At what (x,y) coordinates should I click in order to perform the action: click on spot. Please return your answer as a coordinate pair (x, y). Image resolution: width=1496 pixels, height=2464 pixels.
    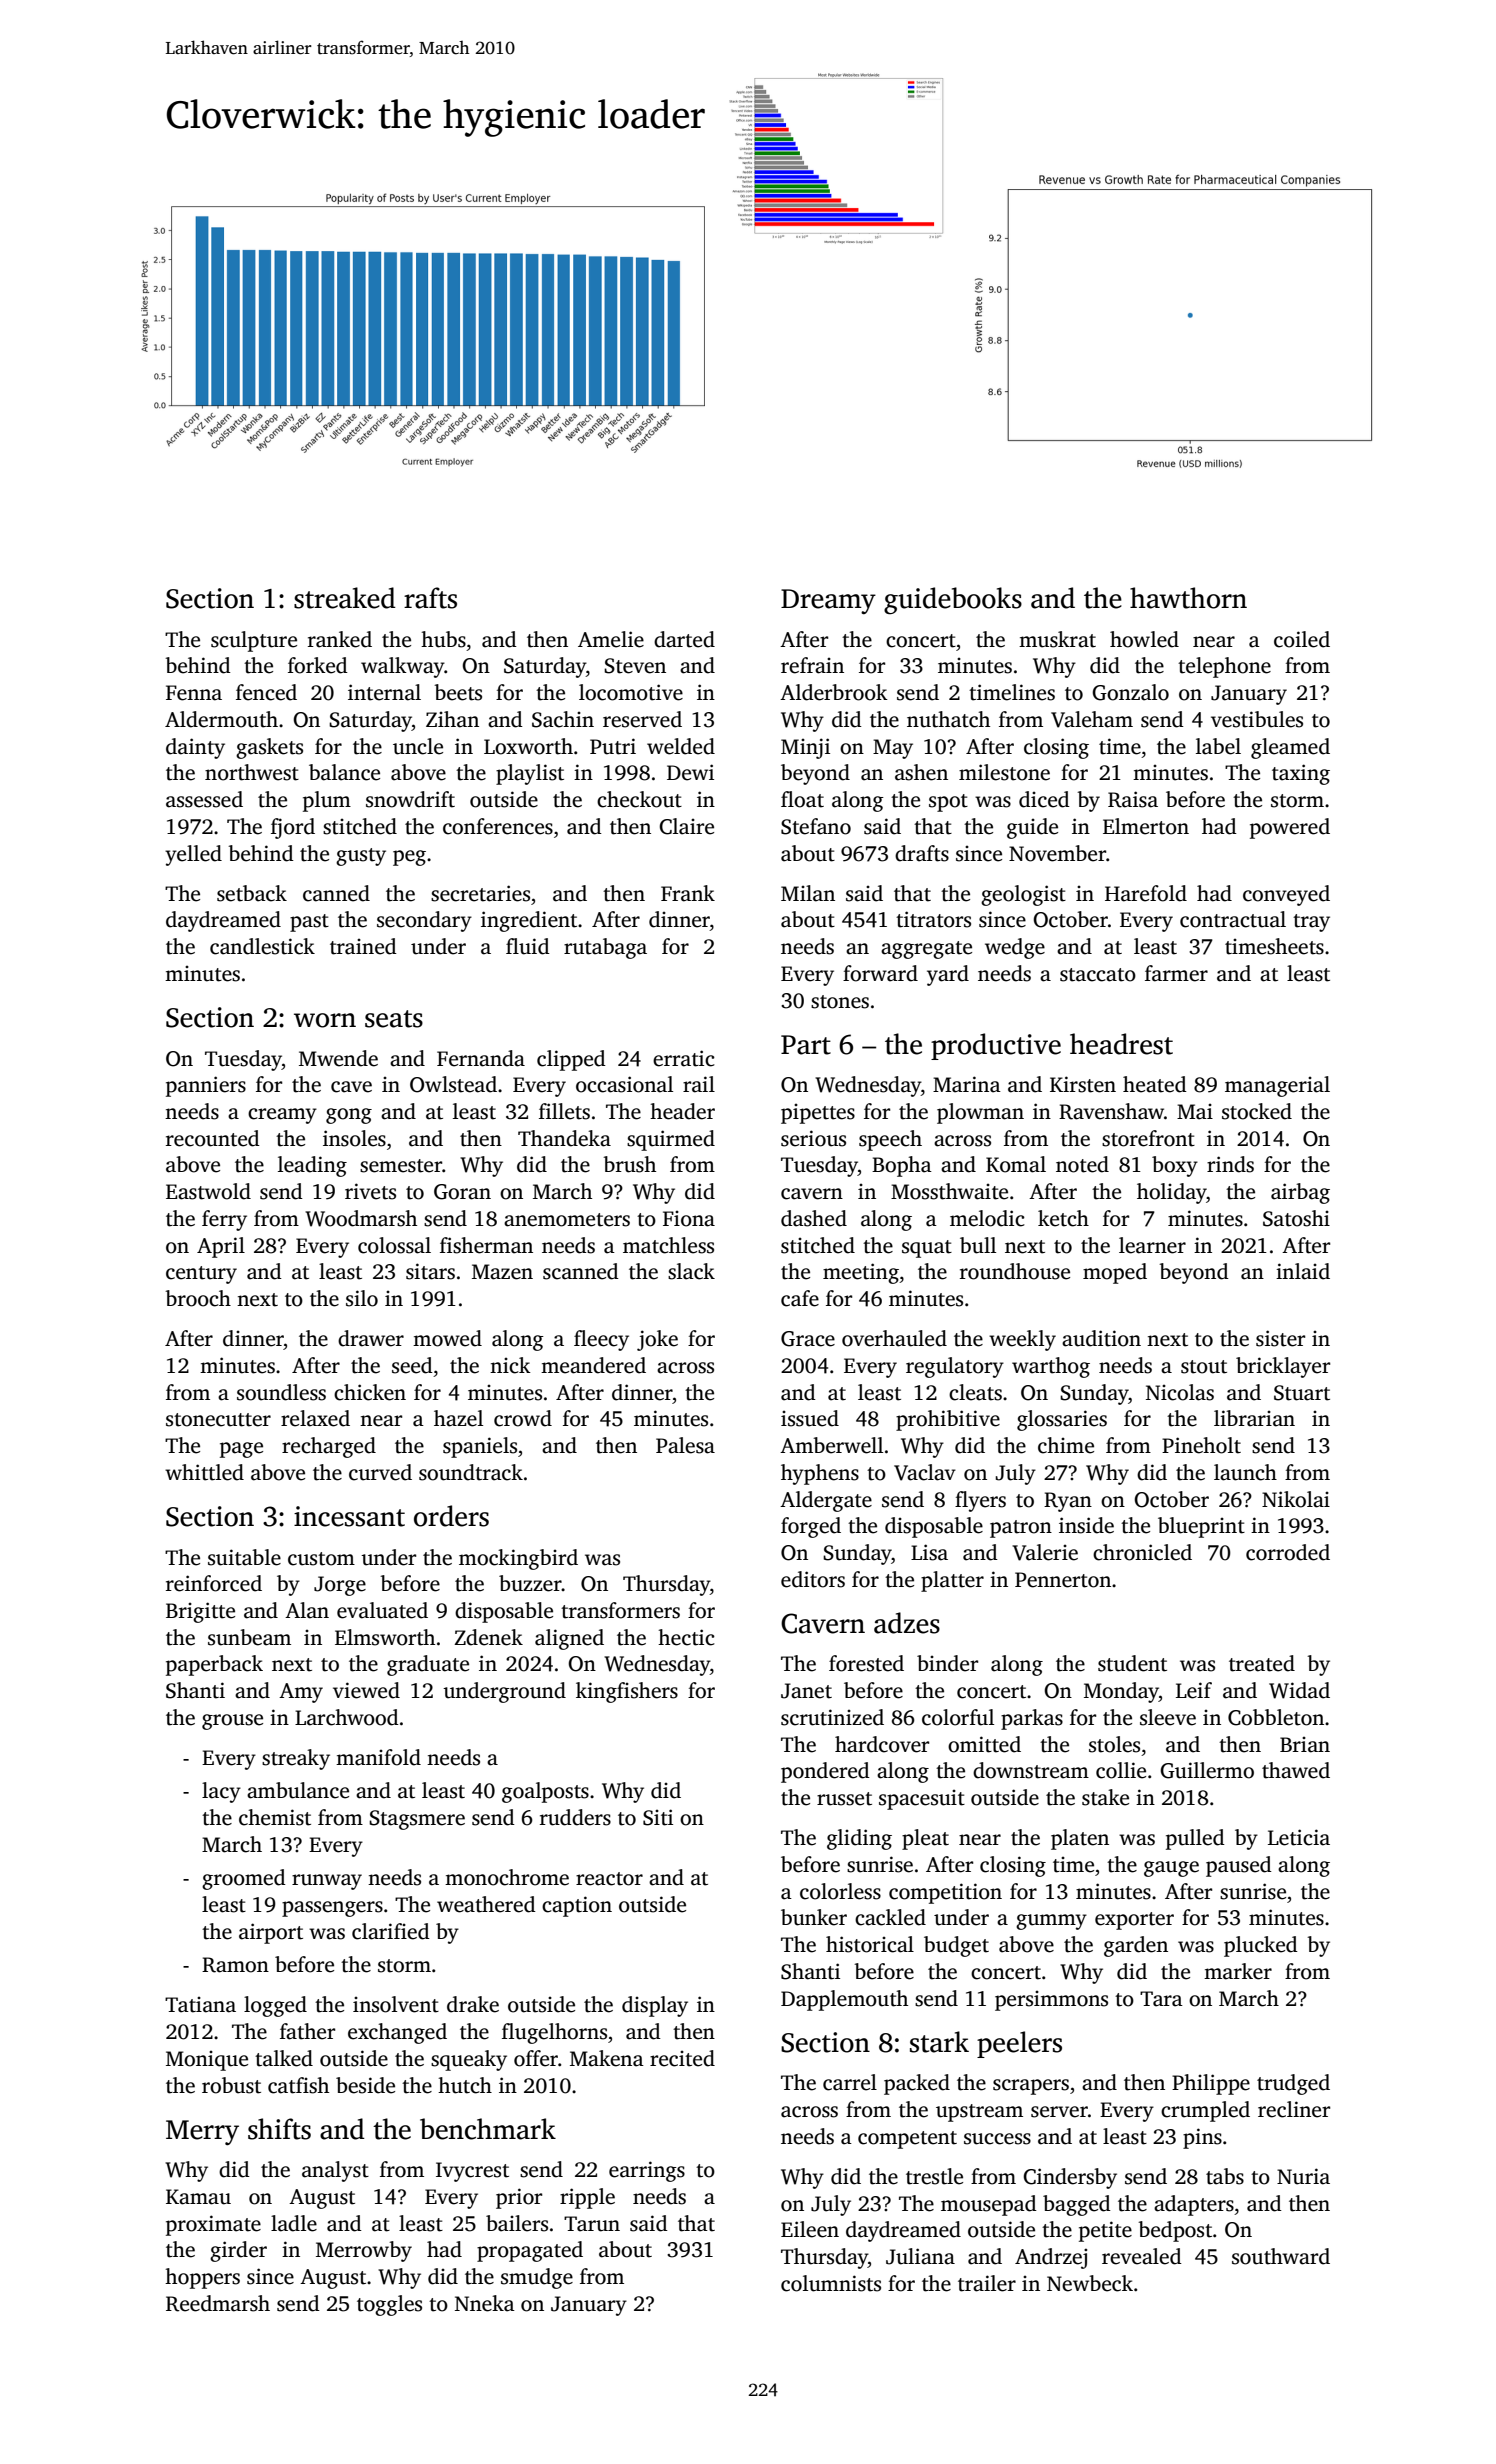
    Looking at the image, I should click on (948, 803).
